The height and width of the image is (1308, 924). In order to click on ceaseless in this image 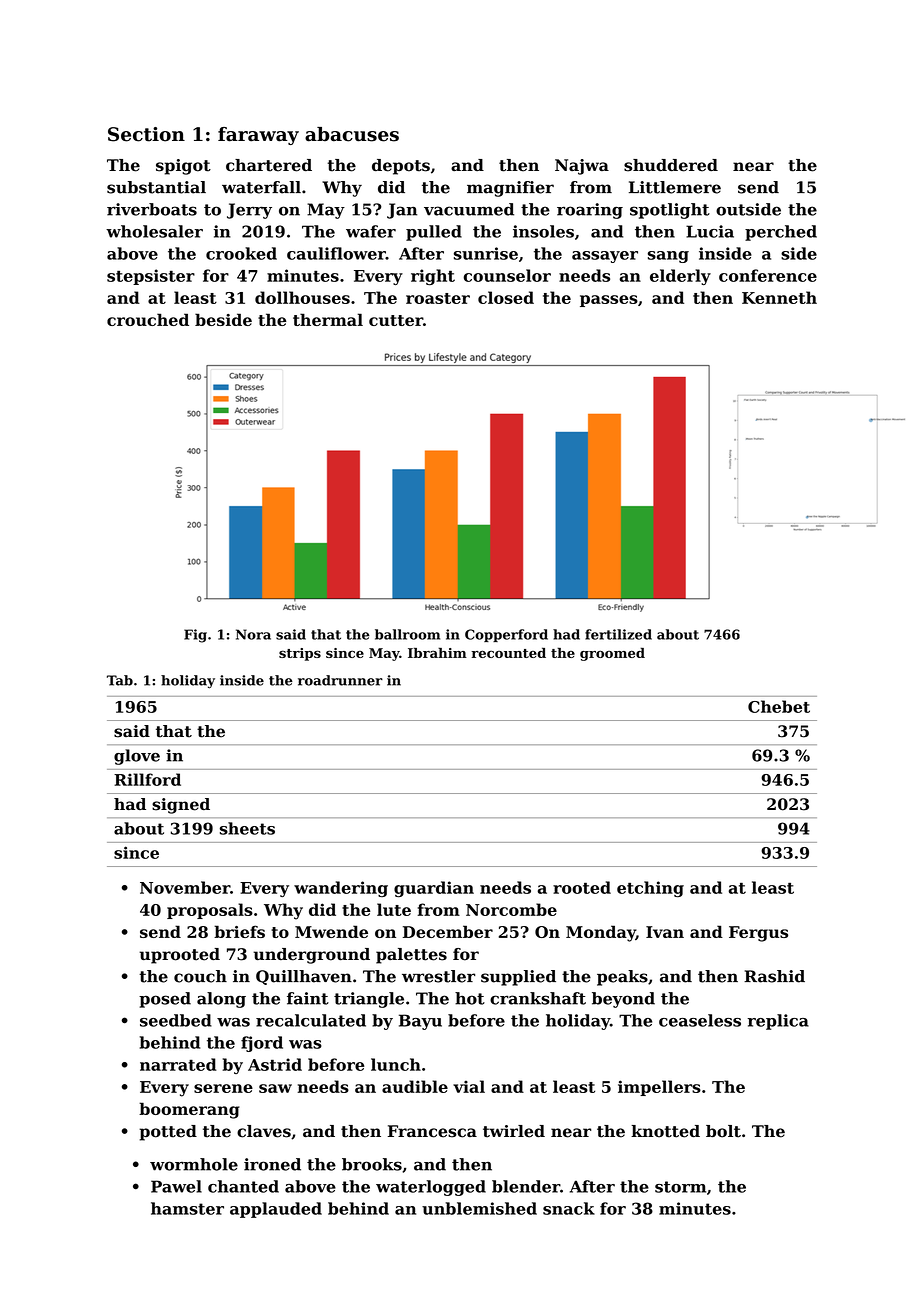, I will do `click(700, 1020)`.
